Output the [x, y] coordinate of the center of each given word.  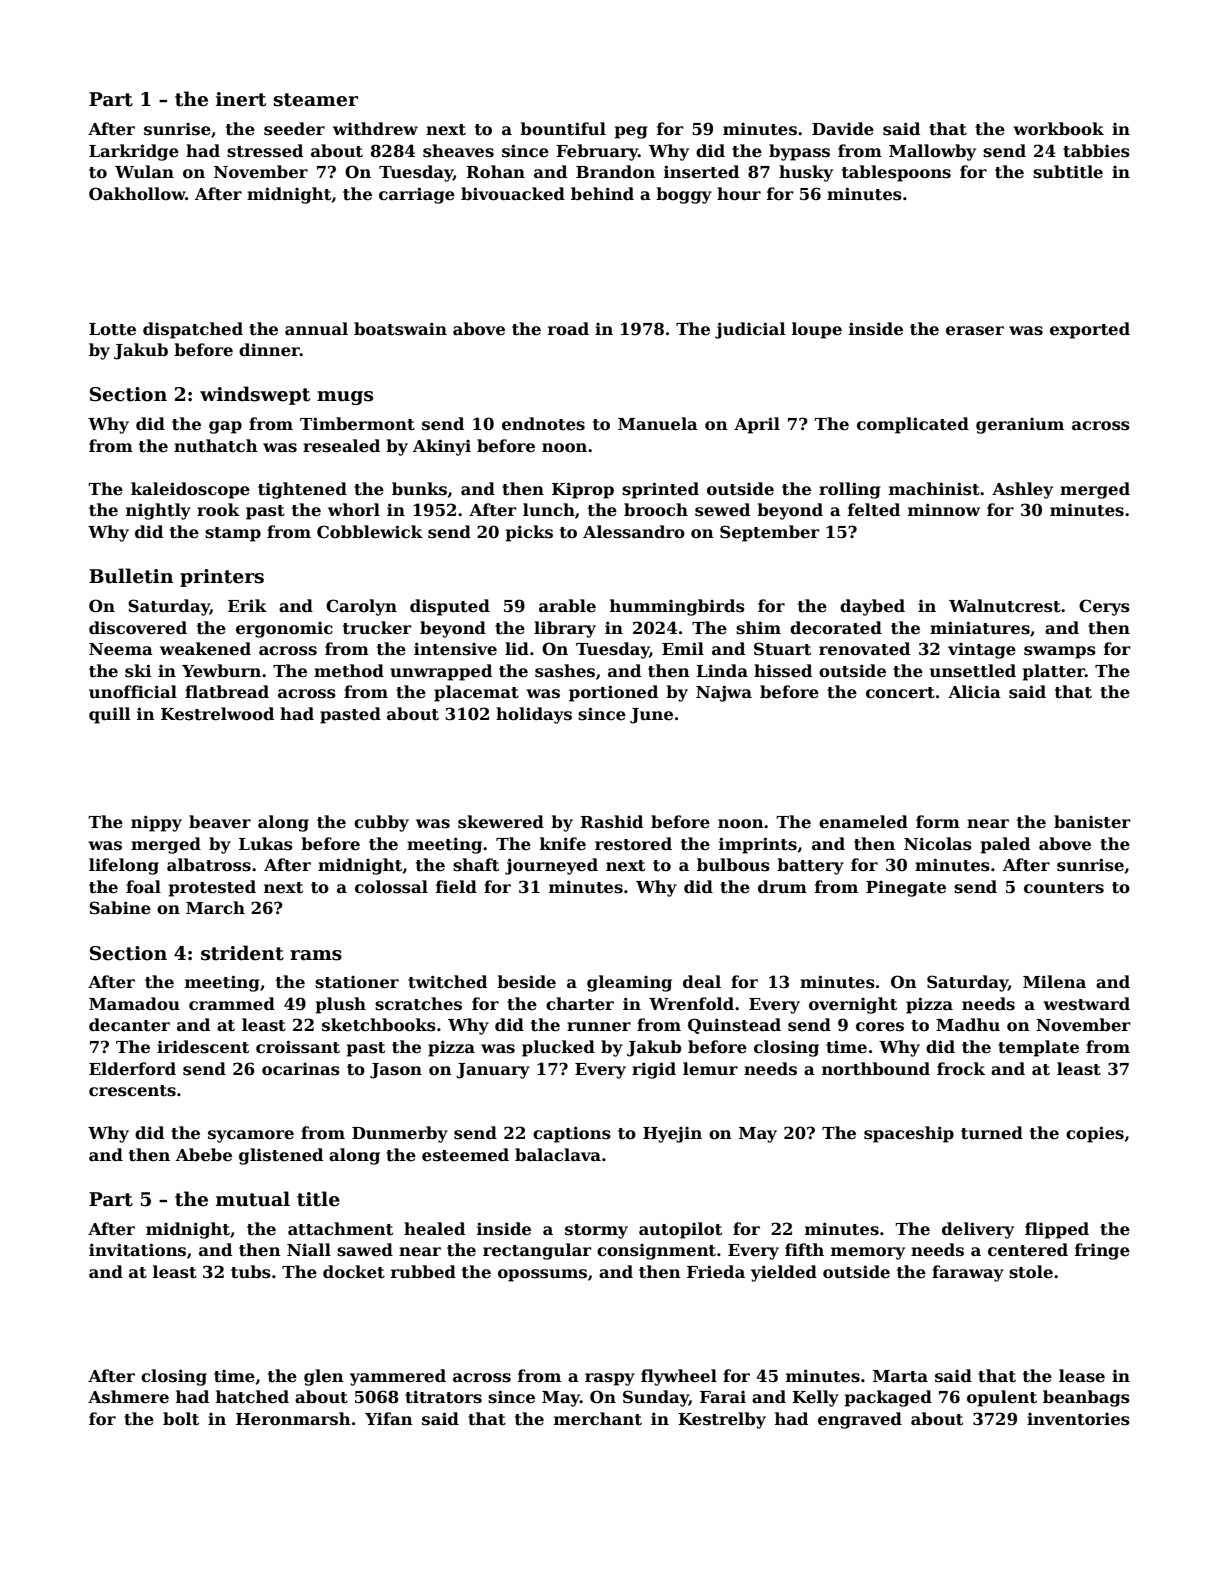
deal [702, 982]
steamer [315, 100]
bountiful [563, 129]
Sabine [120, 908]
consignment [656, 1252]
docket [354, 1272]
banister [1092, 822]
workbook [1058, 129]
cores [880, 1027]
